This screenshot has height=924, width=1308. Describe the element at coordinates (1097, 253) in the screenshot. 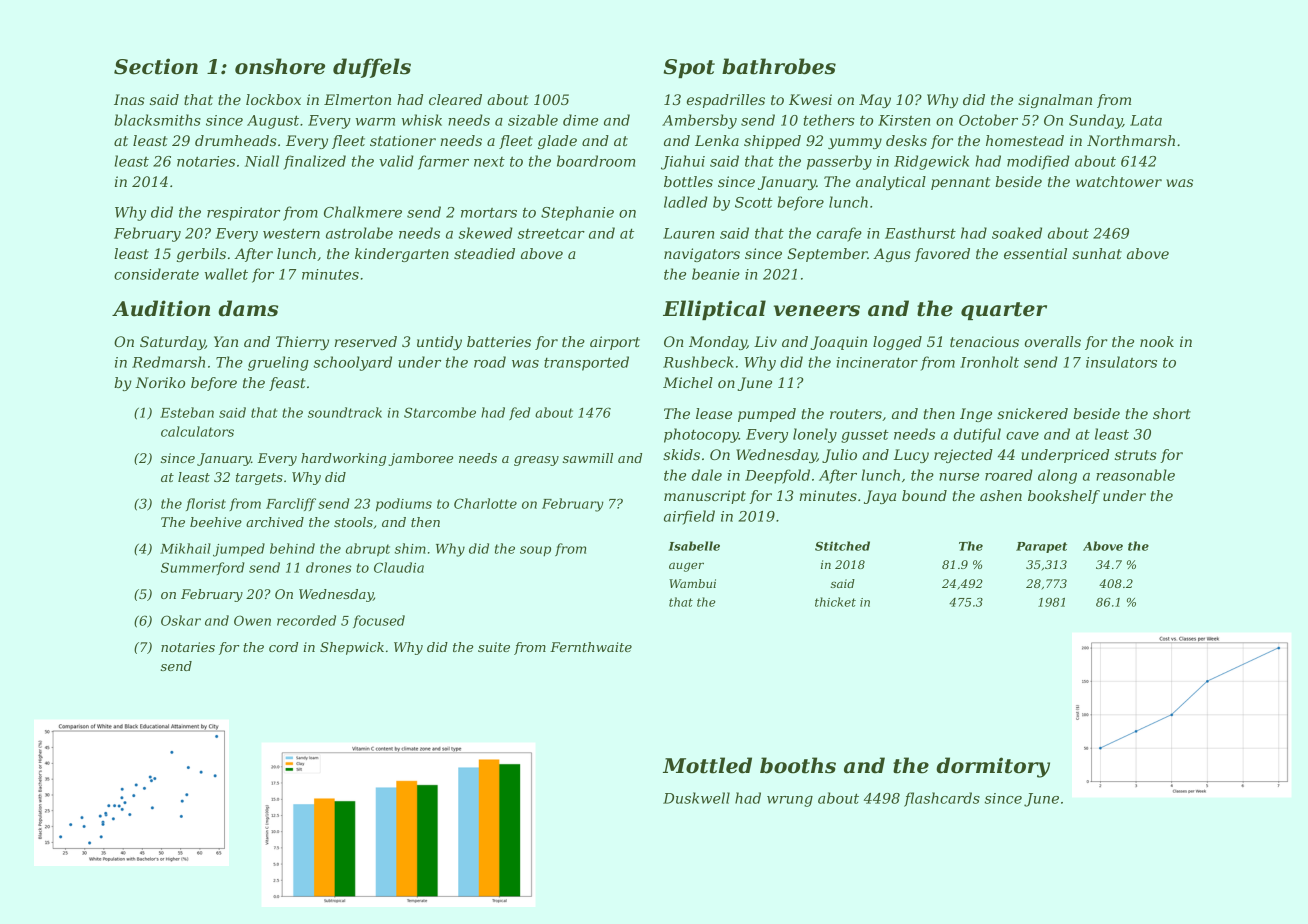

I see `sunhat` at that location.
